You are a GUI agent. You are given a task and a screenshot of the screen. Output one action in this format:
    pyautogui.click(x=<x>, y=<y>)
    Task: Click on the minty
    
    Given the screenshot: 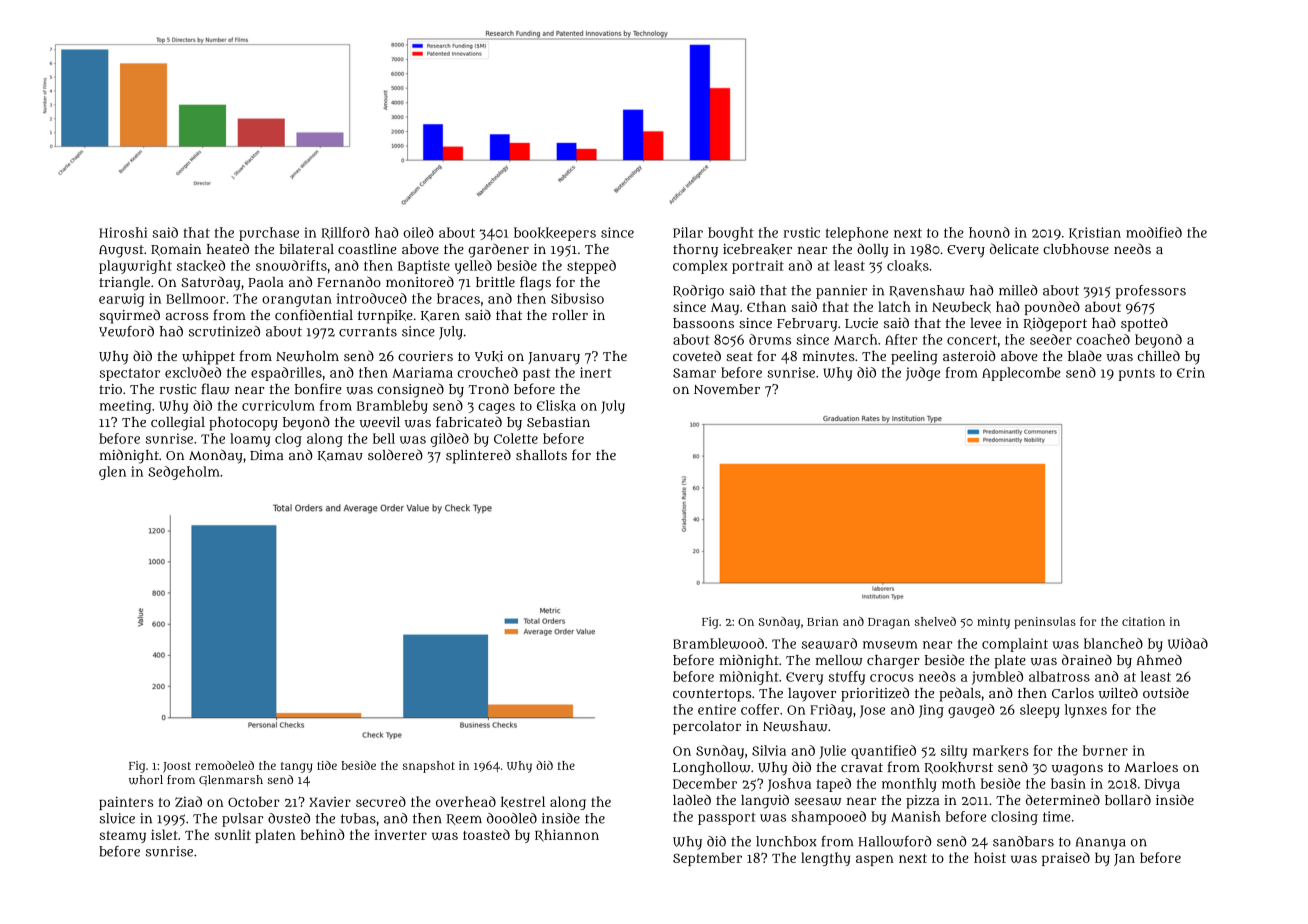 What is the action you would take?
    pyautogui.click(x=993, y=623)
